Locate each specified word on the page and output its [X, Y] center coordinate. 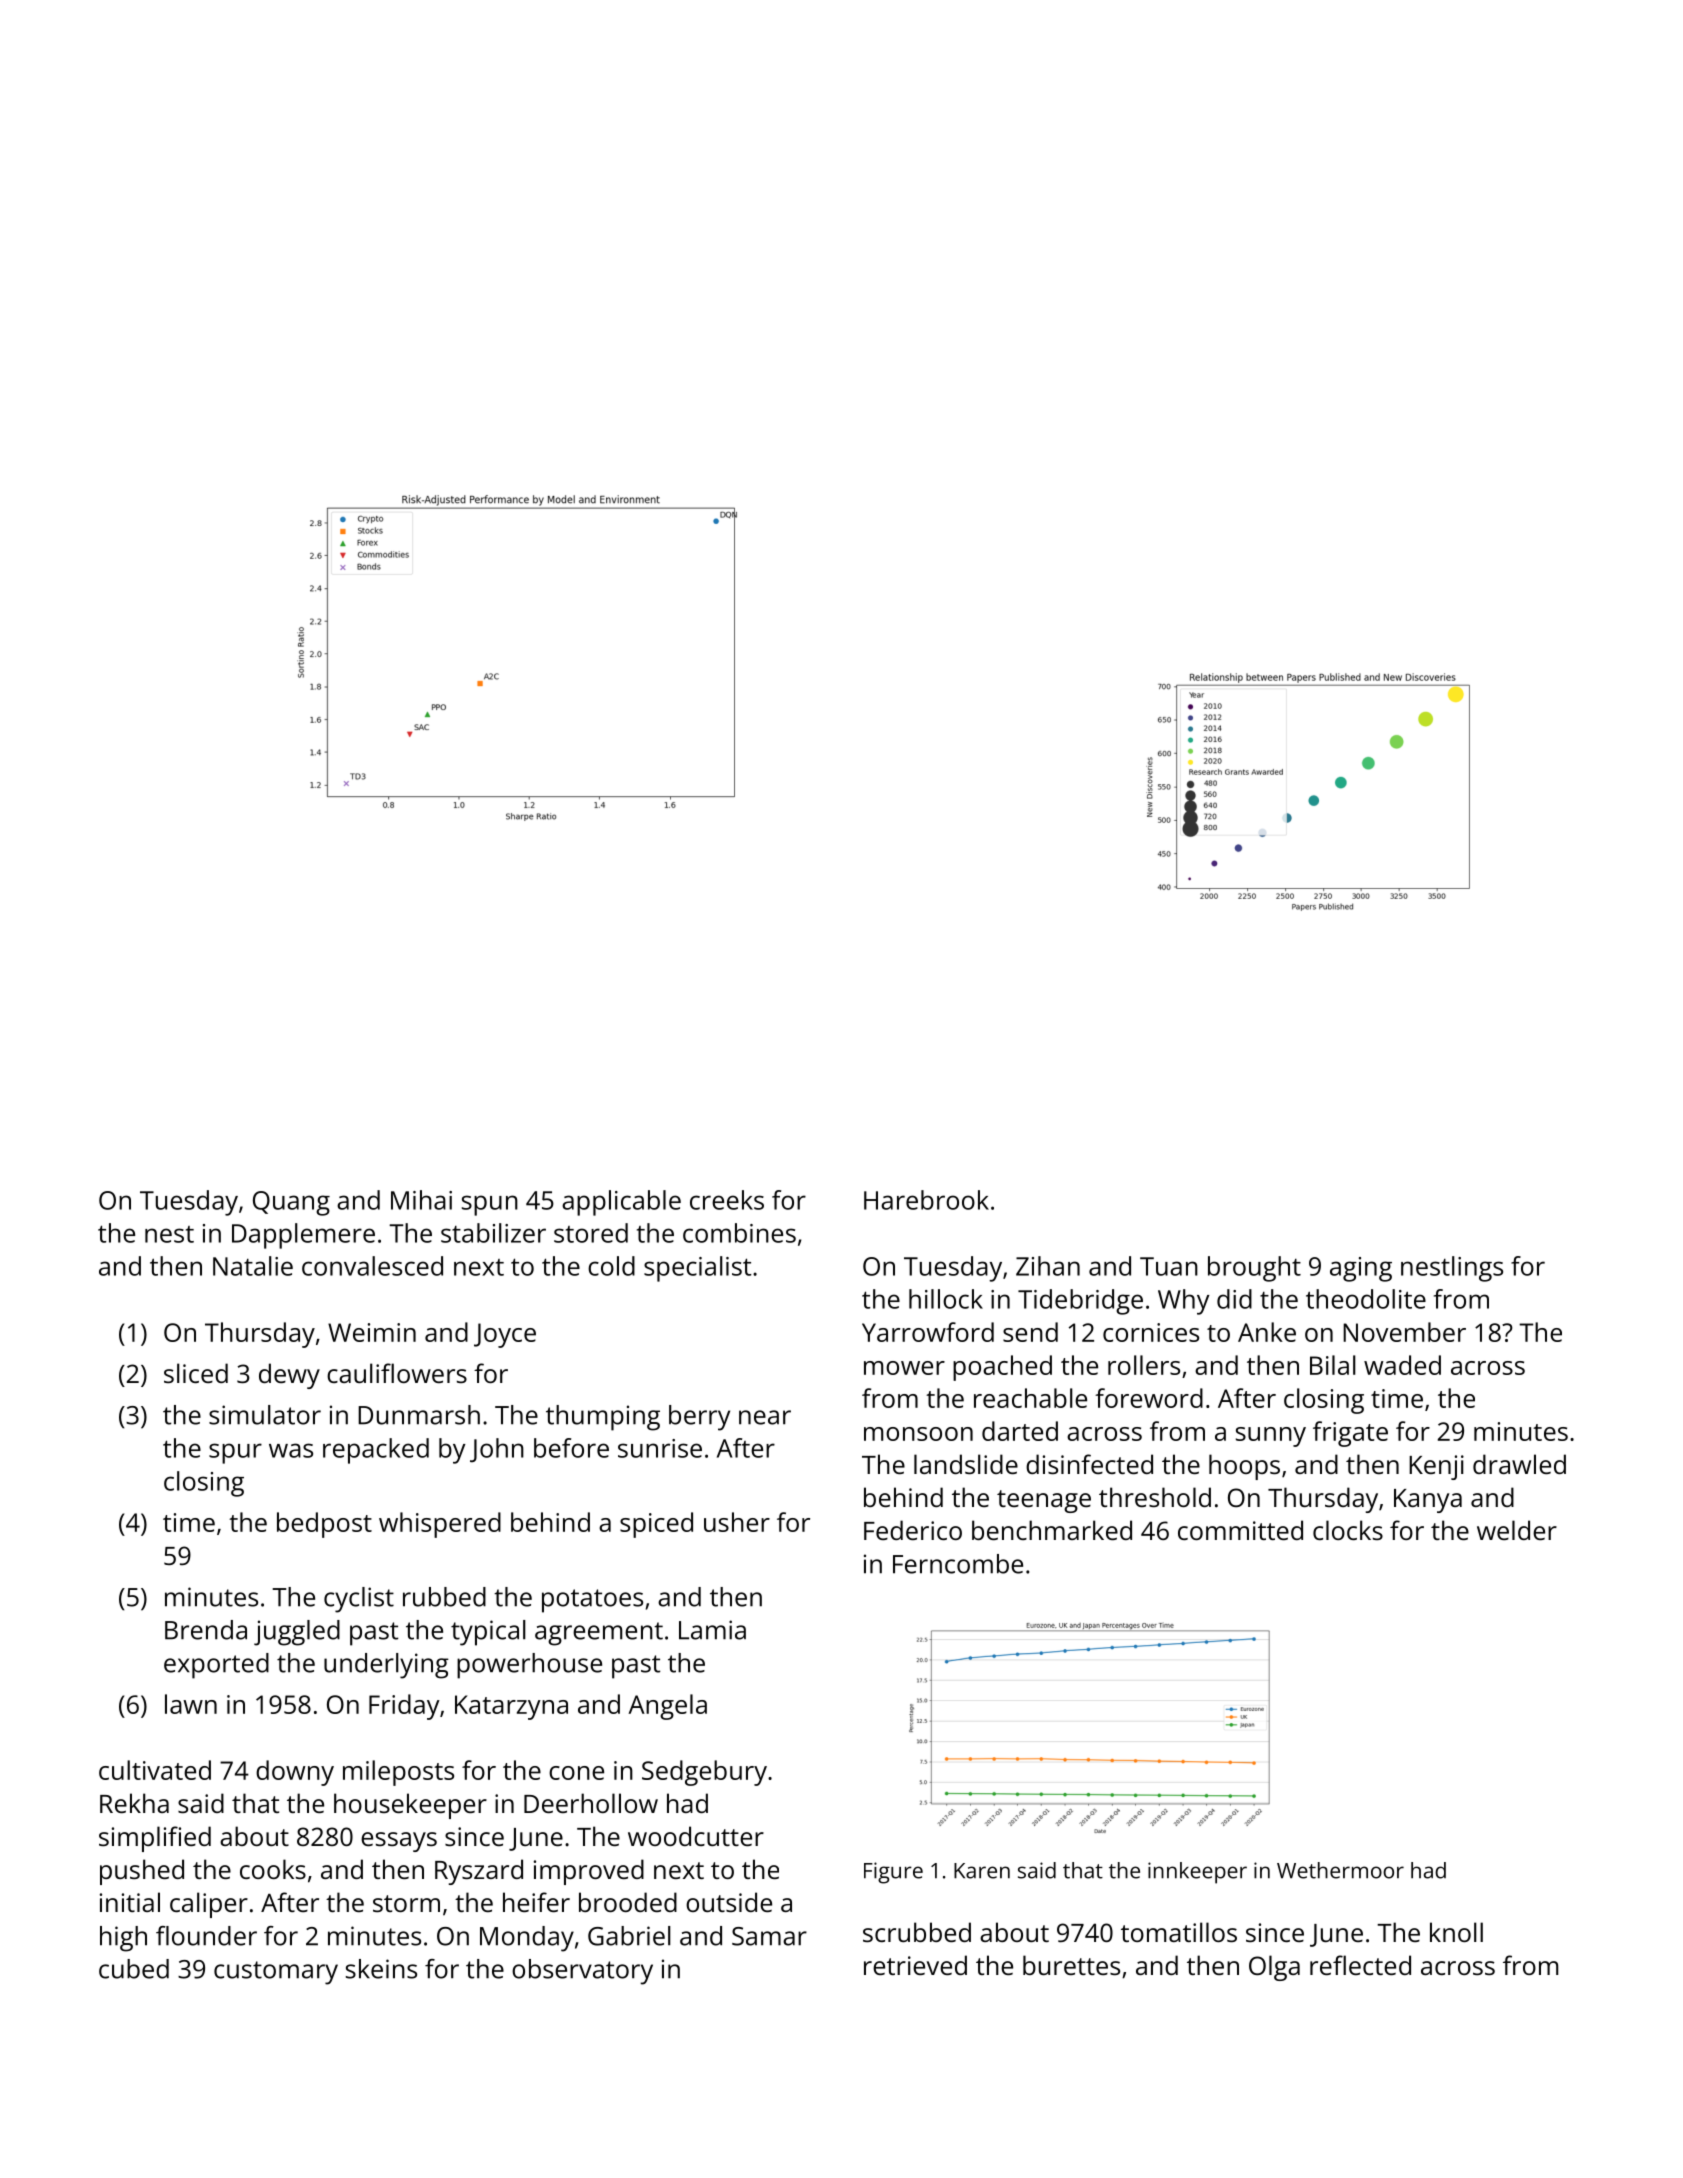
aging [1361, 1269]
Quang [291, 1203]
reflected [1360, 1965]
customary [276, 1973]
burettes [1071, 1965]
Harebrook [926, 1200]
